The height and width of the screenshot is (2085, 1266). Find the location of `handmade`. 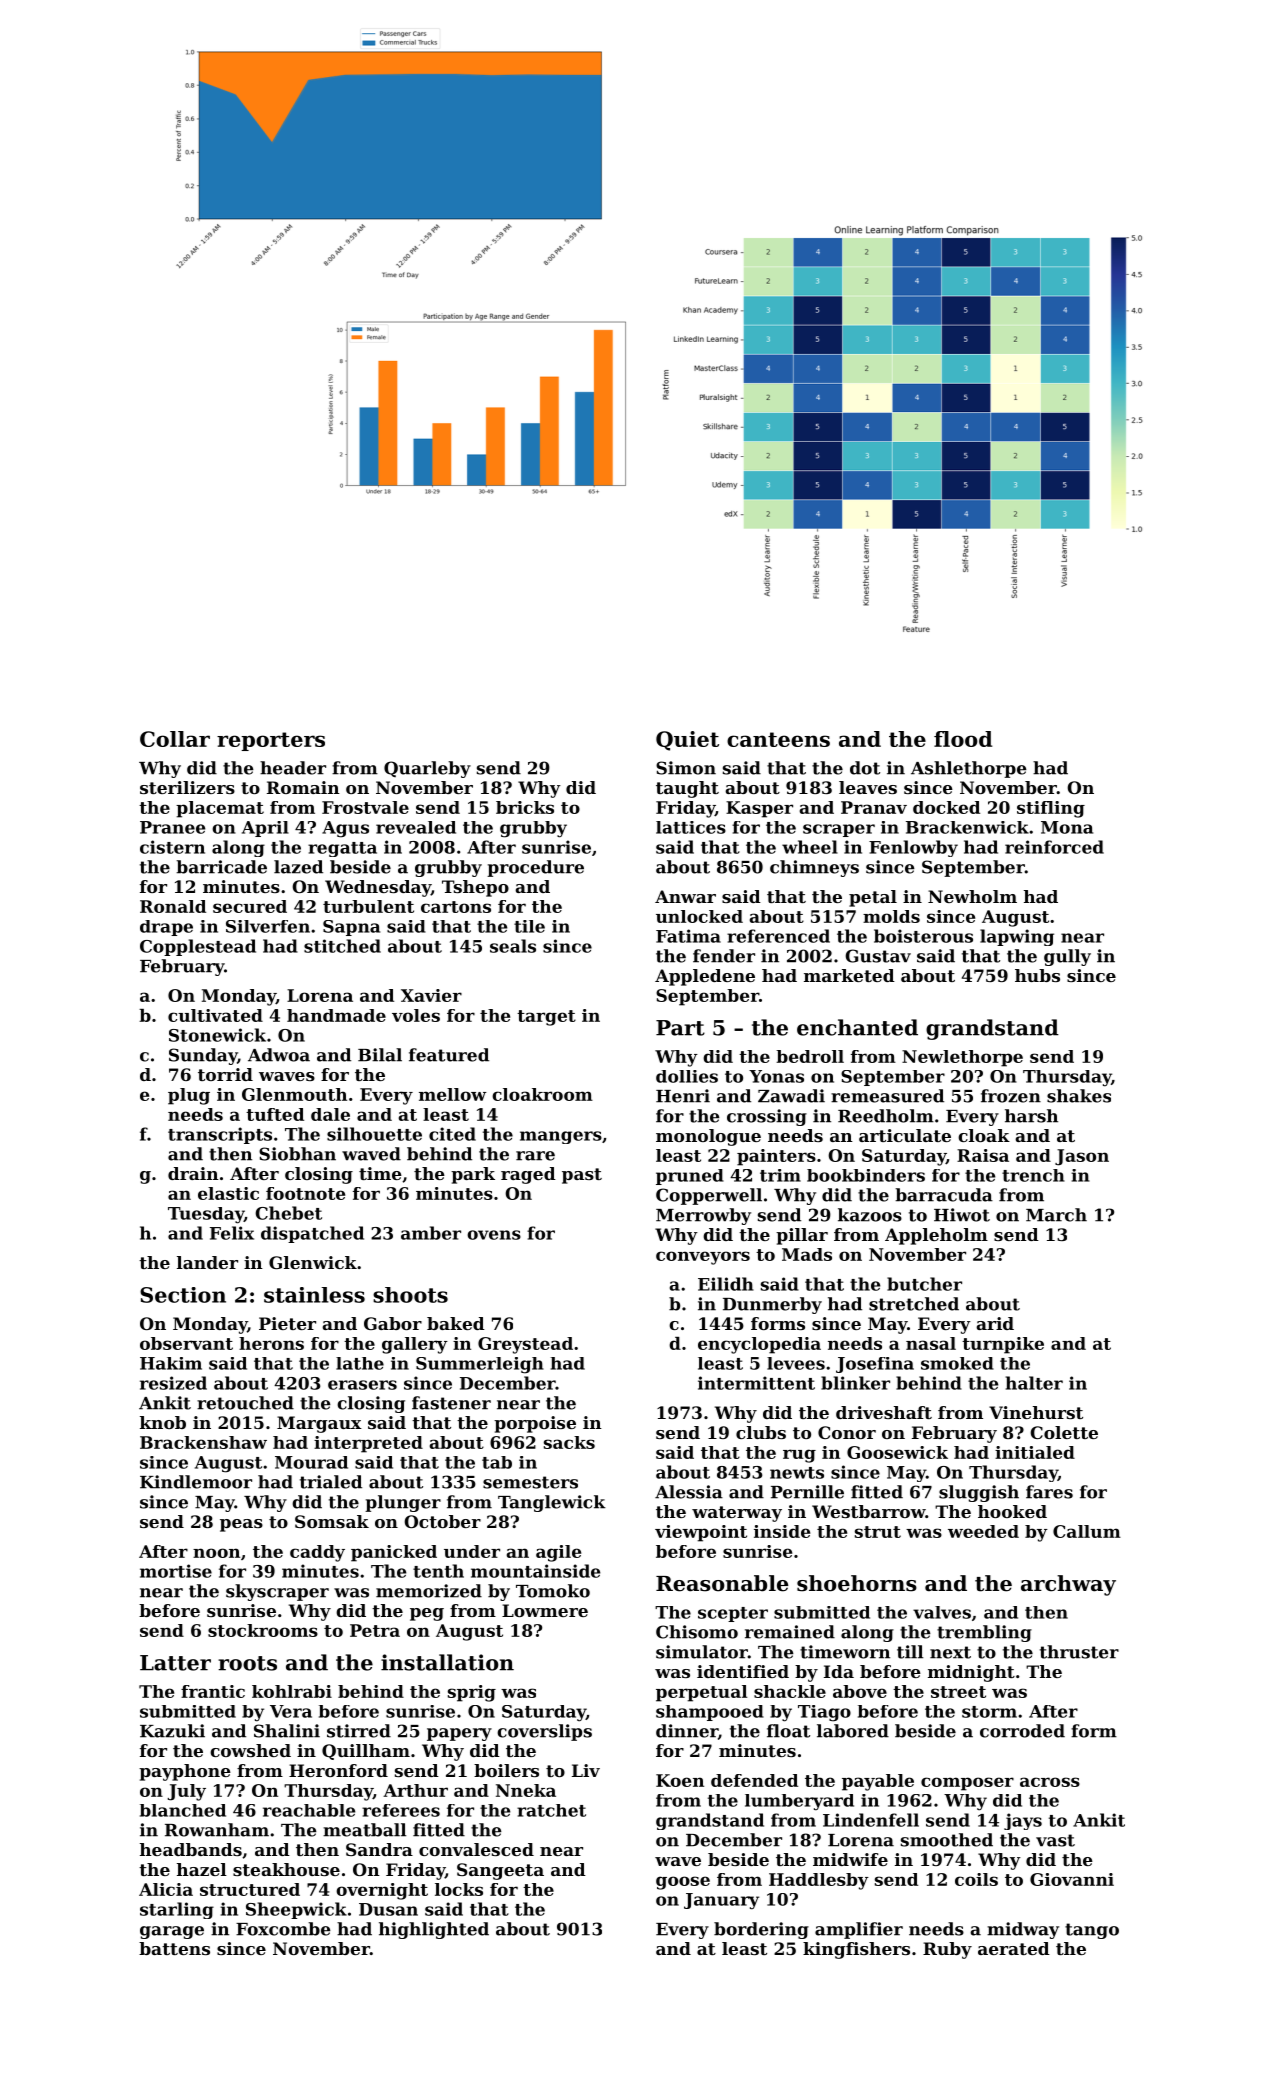

handmade is located at coordinates (336, 1015).
